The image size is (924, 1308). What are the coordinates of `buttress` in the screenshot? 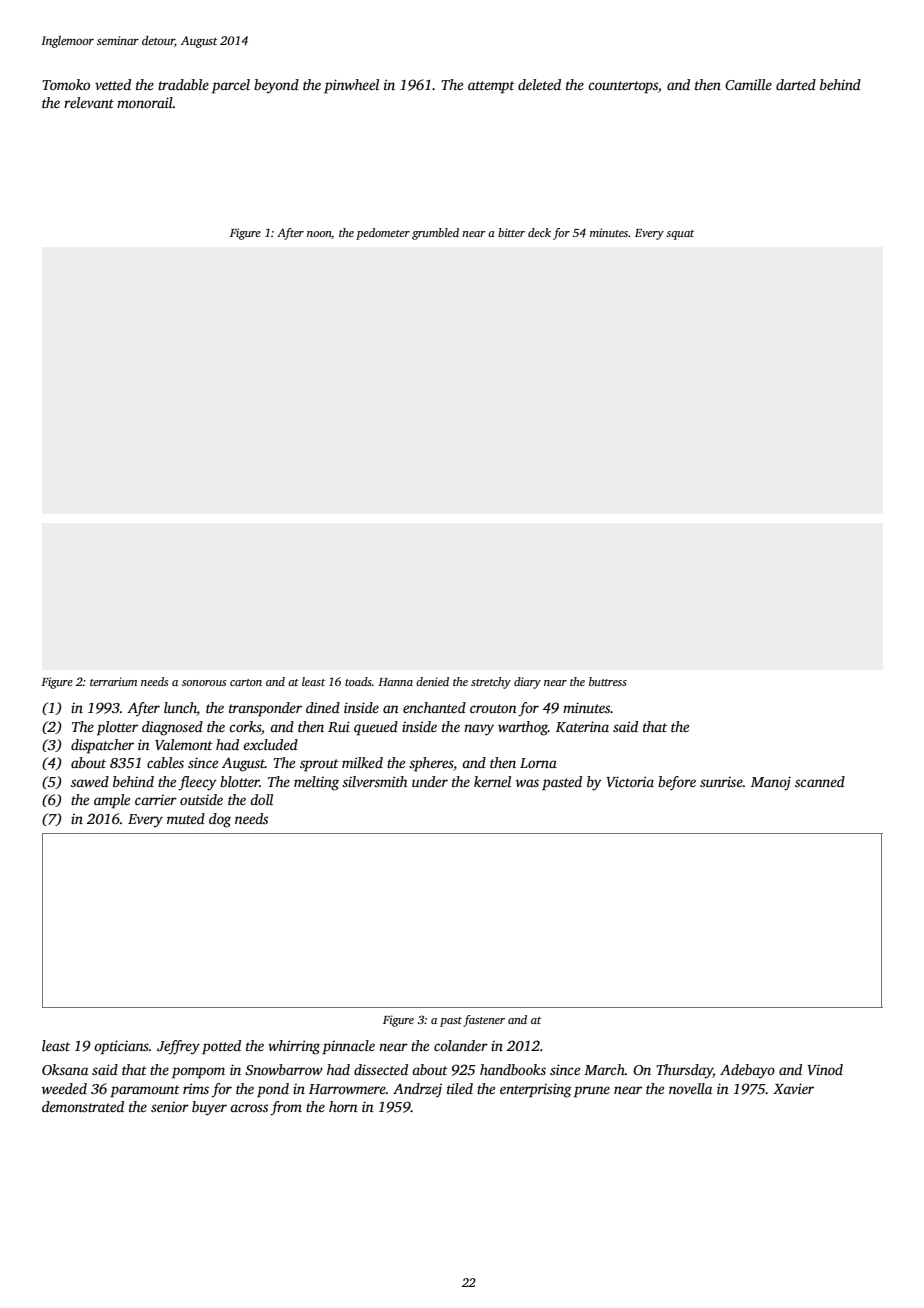 It's located at (608, 681).
